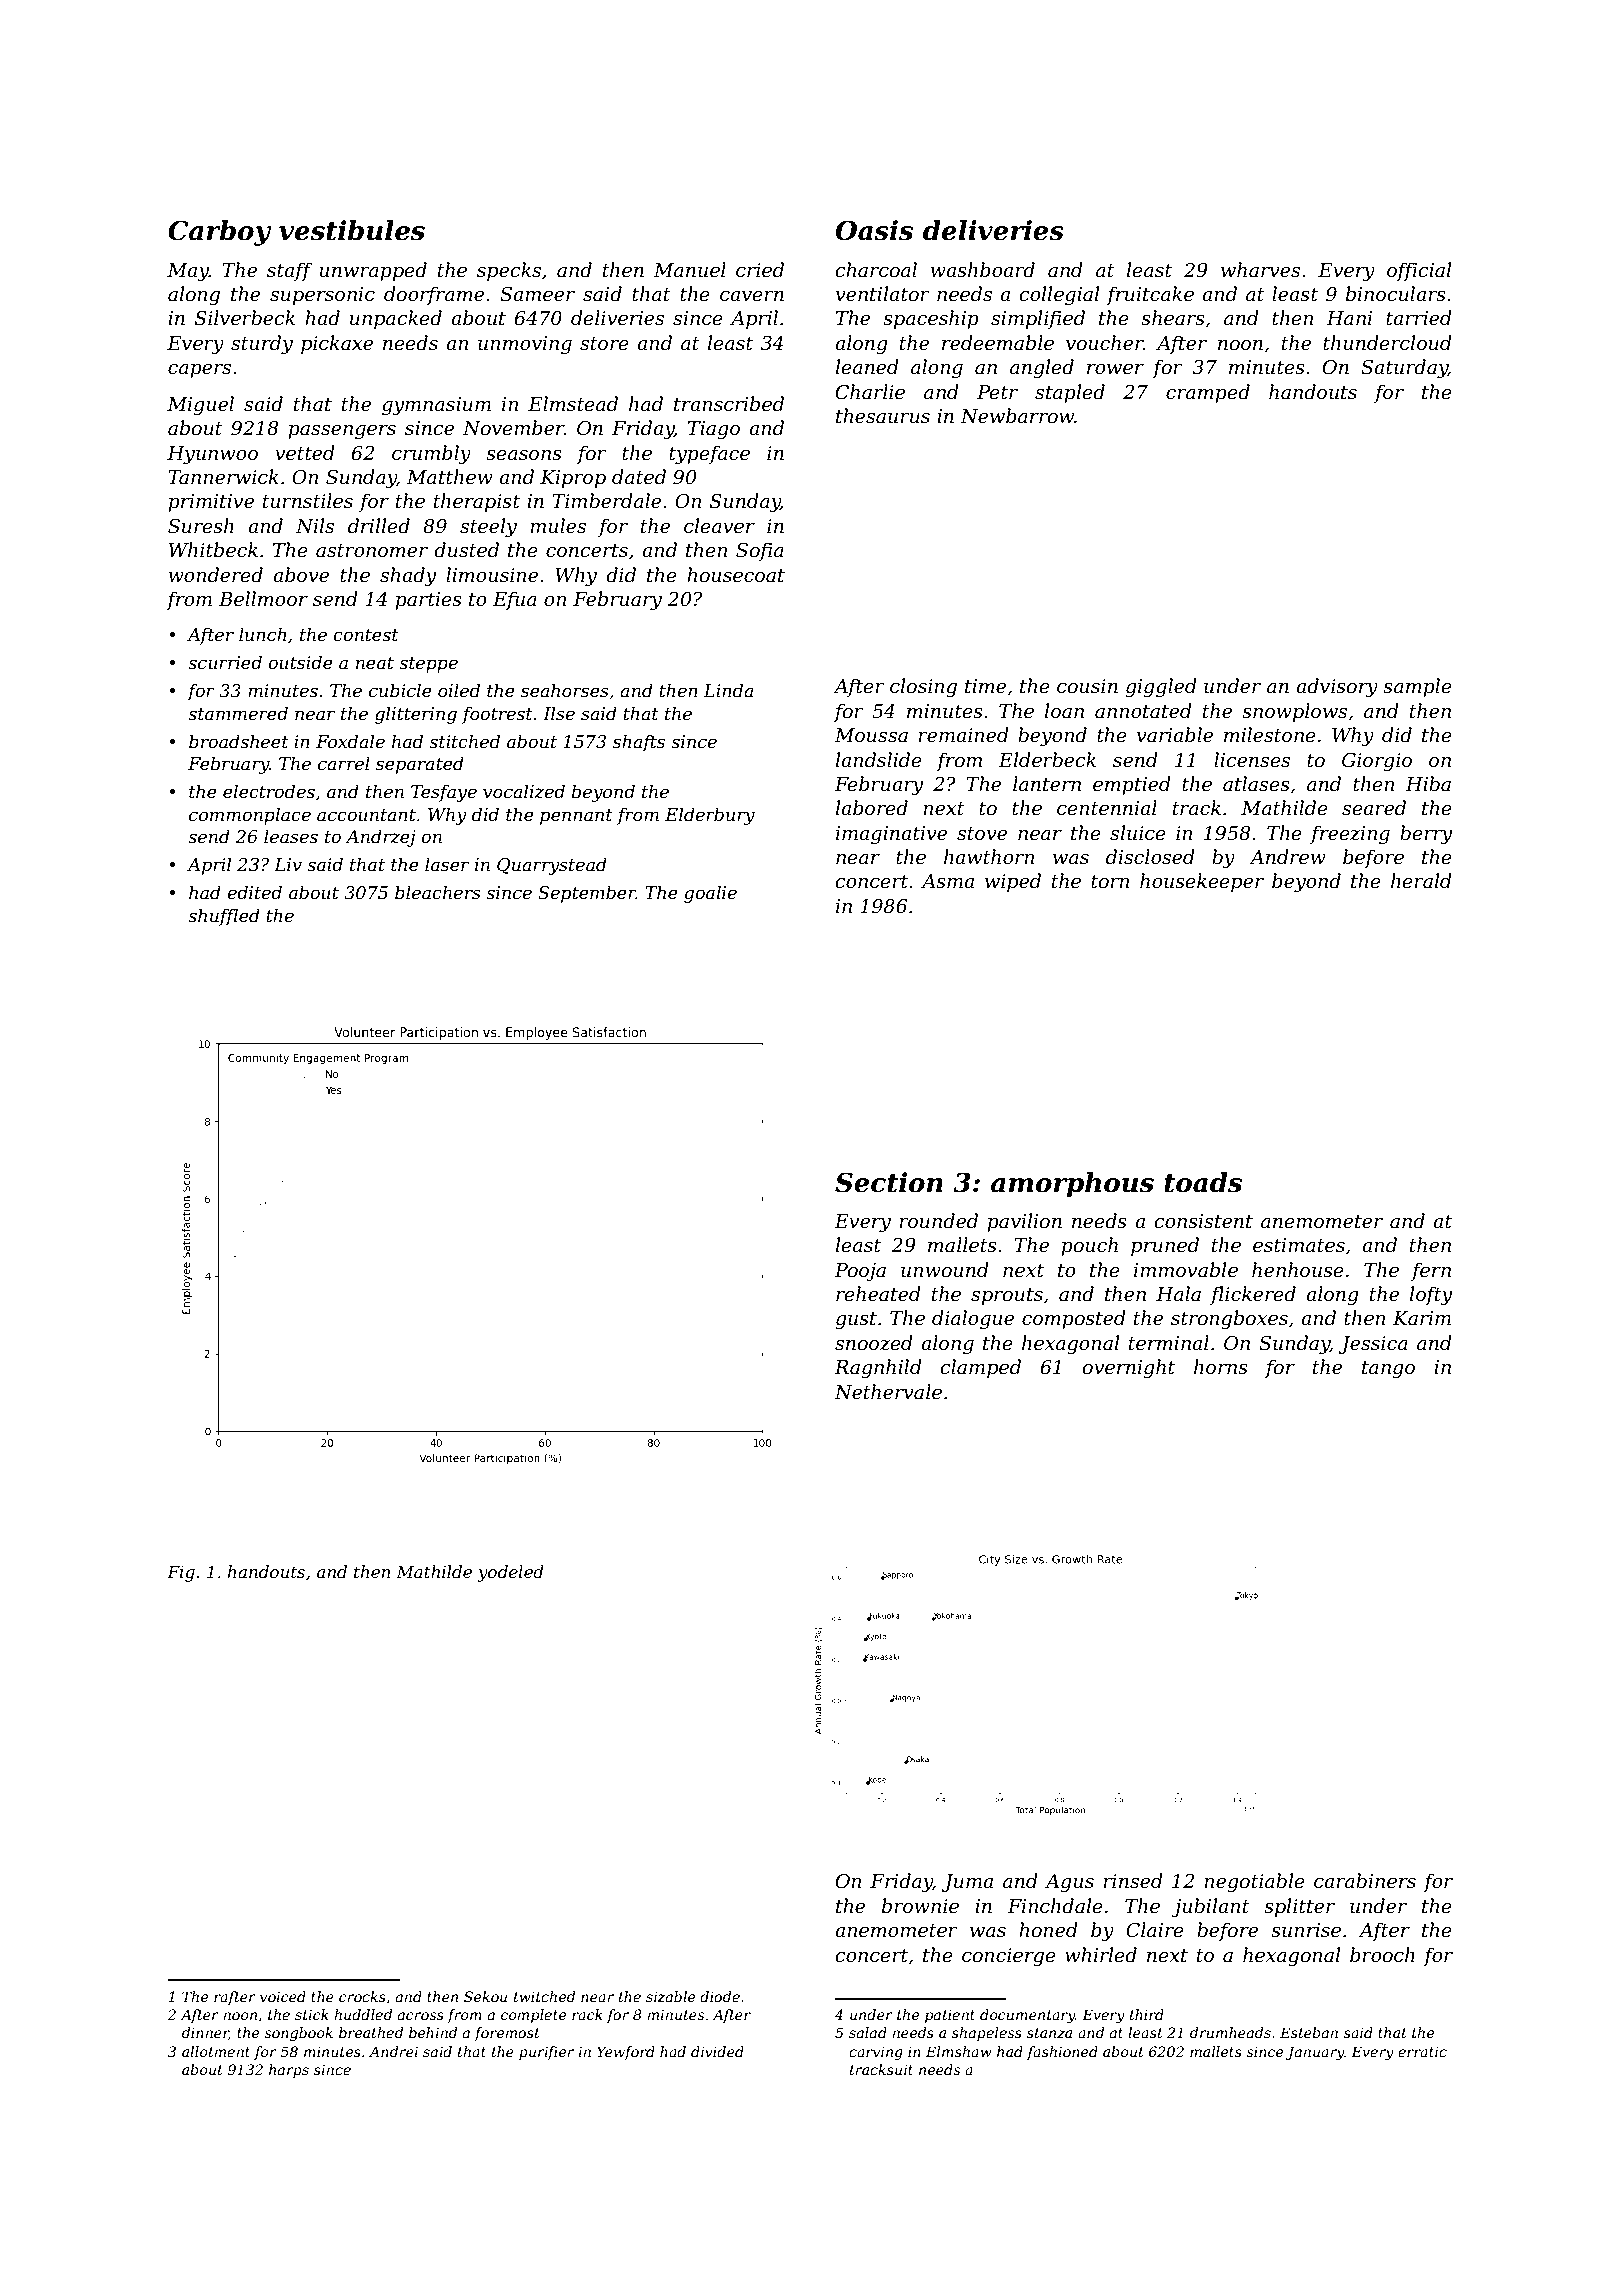 The width and height of the screenshot is (1620, 2292). I want to click on Sekou, so click(485, 1996).
